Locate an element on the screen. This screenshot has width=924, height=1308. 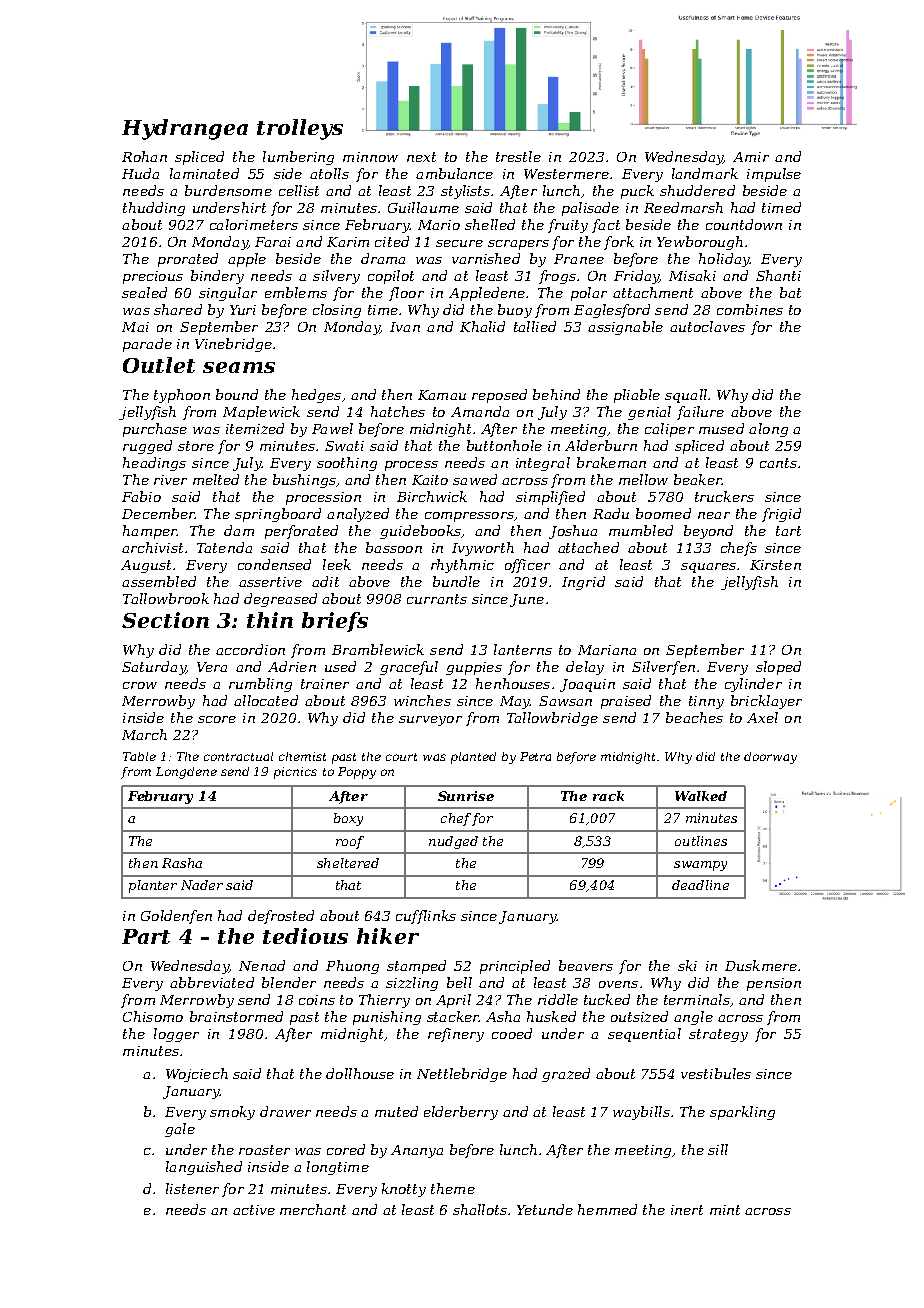
pension is located at coordinates (774, 984).
